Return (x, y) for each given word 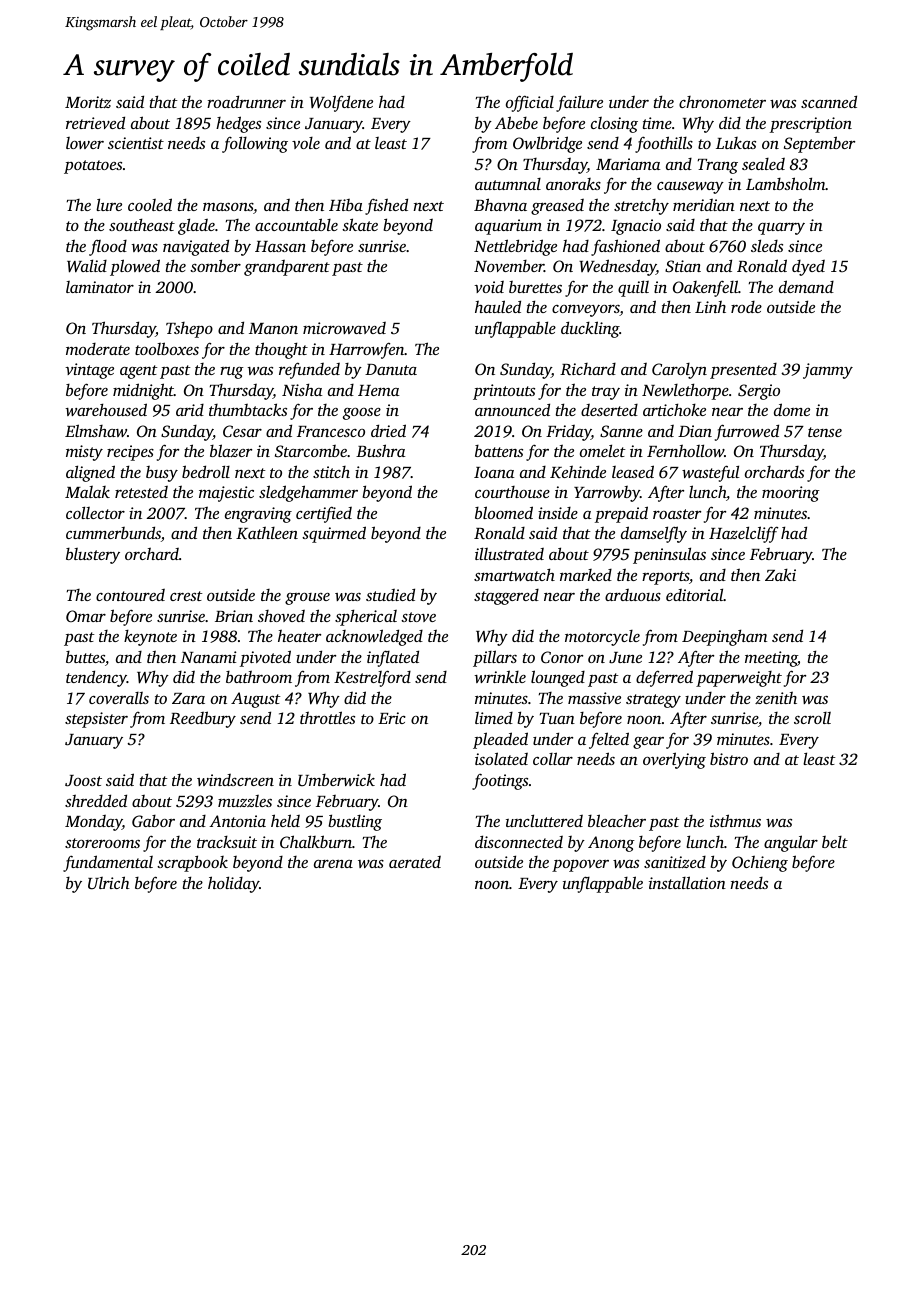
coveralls (119, 698)
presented (743, 371)
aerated (415, 862)
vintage (89, 371)
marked (586, 575)
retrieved (95, 122)
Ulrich (109, 883)
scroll (812, 718)
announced (512, 409)
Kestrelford (372, 678)
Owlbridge (547, 144)
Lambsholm (786, 183)
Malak (87, 492)
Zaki (780, 575)
